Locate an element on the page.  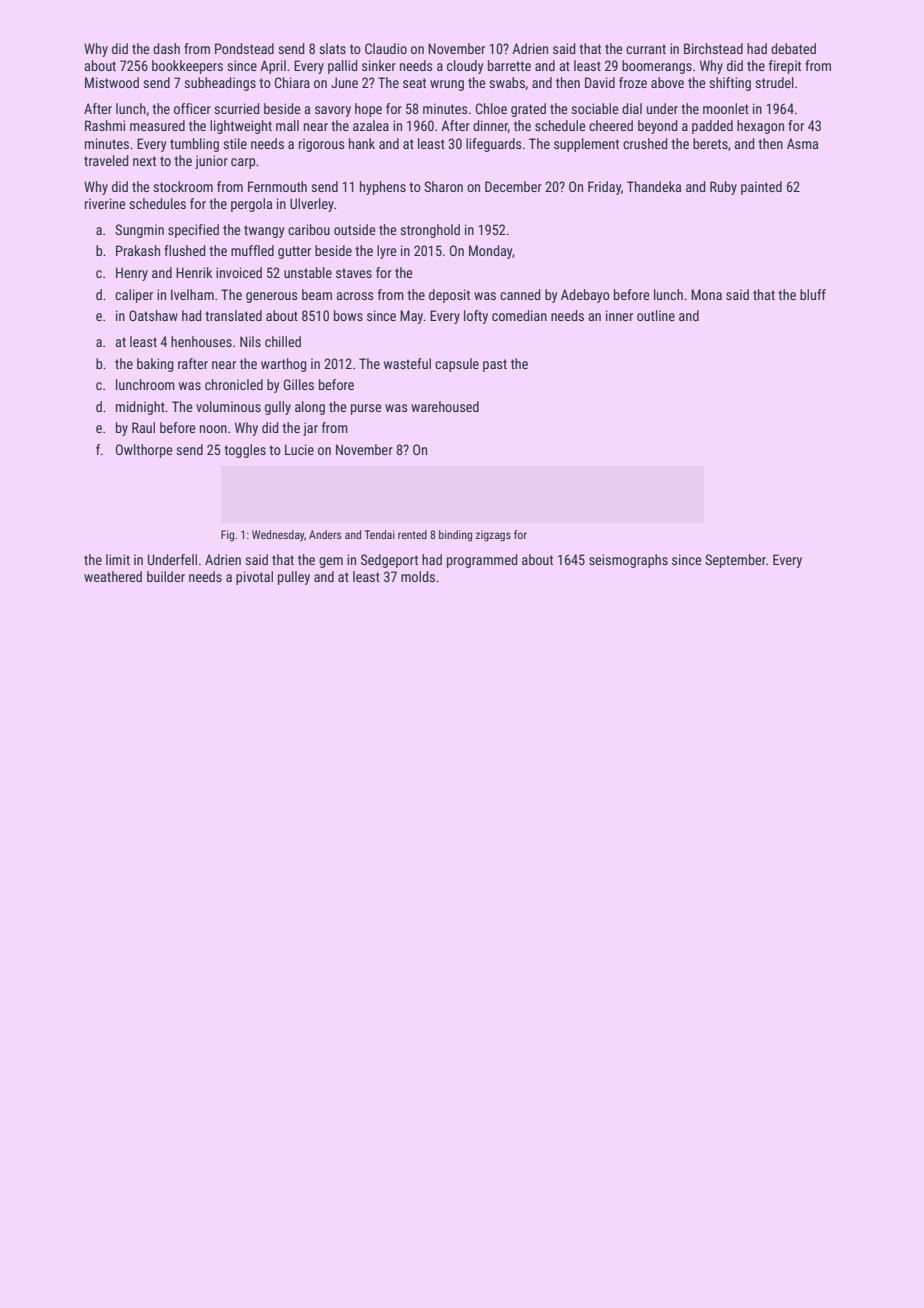
zigzags is located at coordinates (493, 536).
